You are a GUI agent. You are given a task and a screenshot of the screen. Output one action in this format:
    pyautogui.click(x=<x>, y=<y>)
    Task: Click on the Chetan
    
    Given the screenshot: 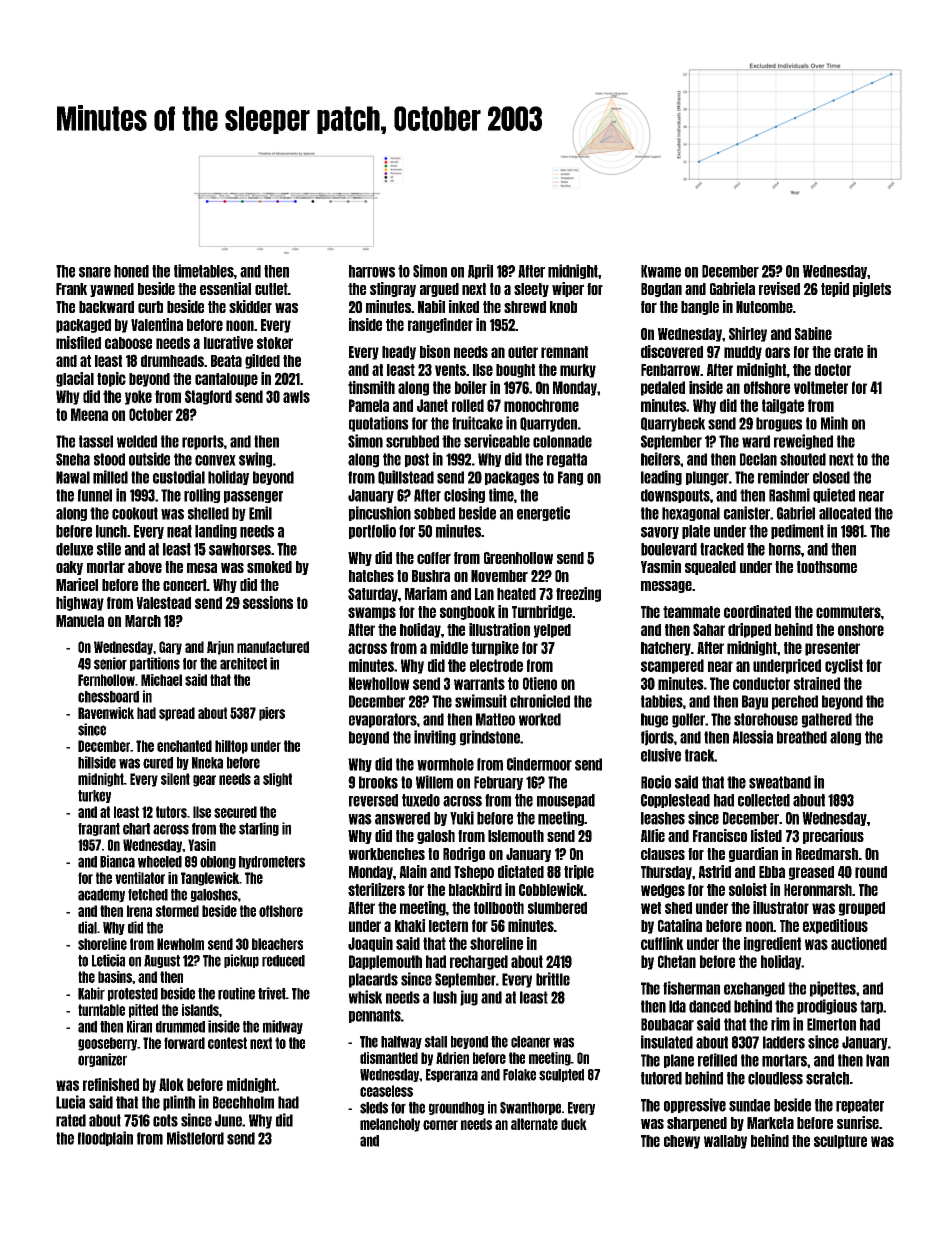 What is the action you would take?
    pyautogui.click(x=677, y=961)
